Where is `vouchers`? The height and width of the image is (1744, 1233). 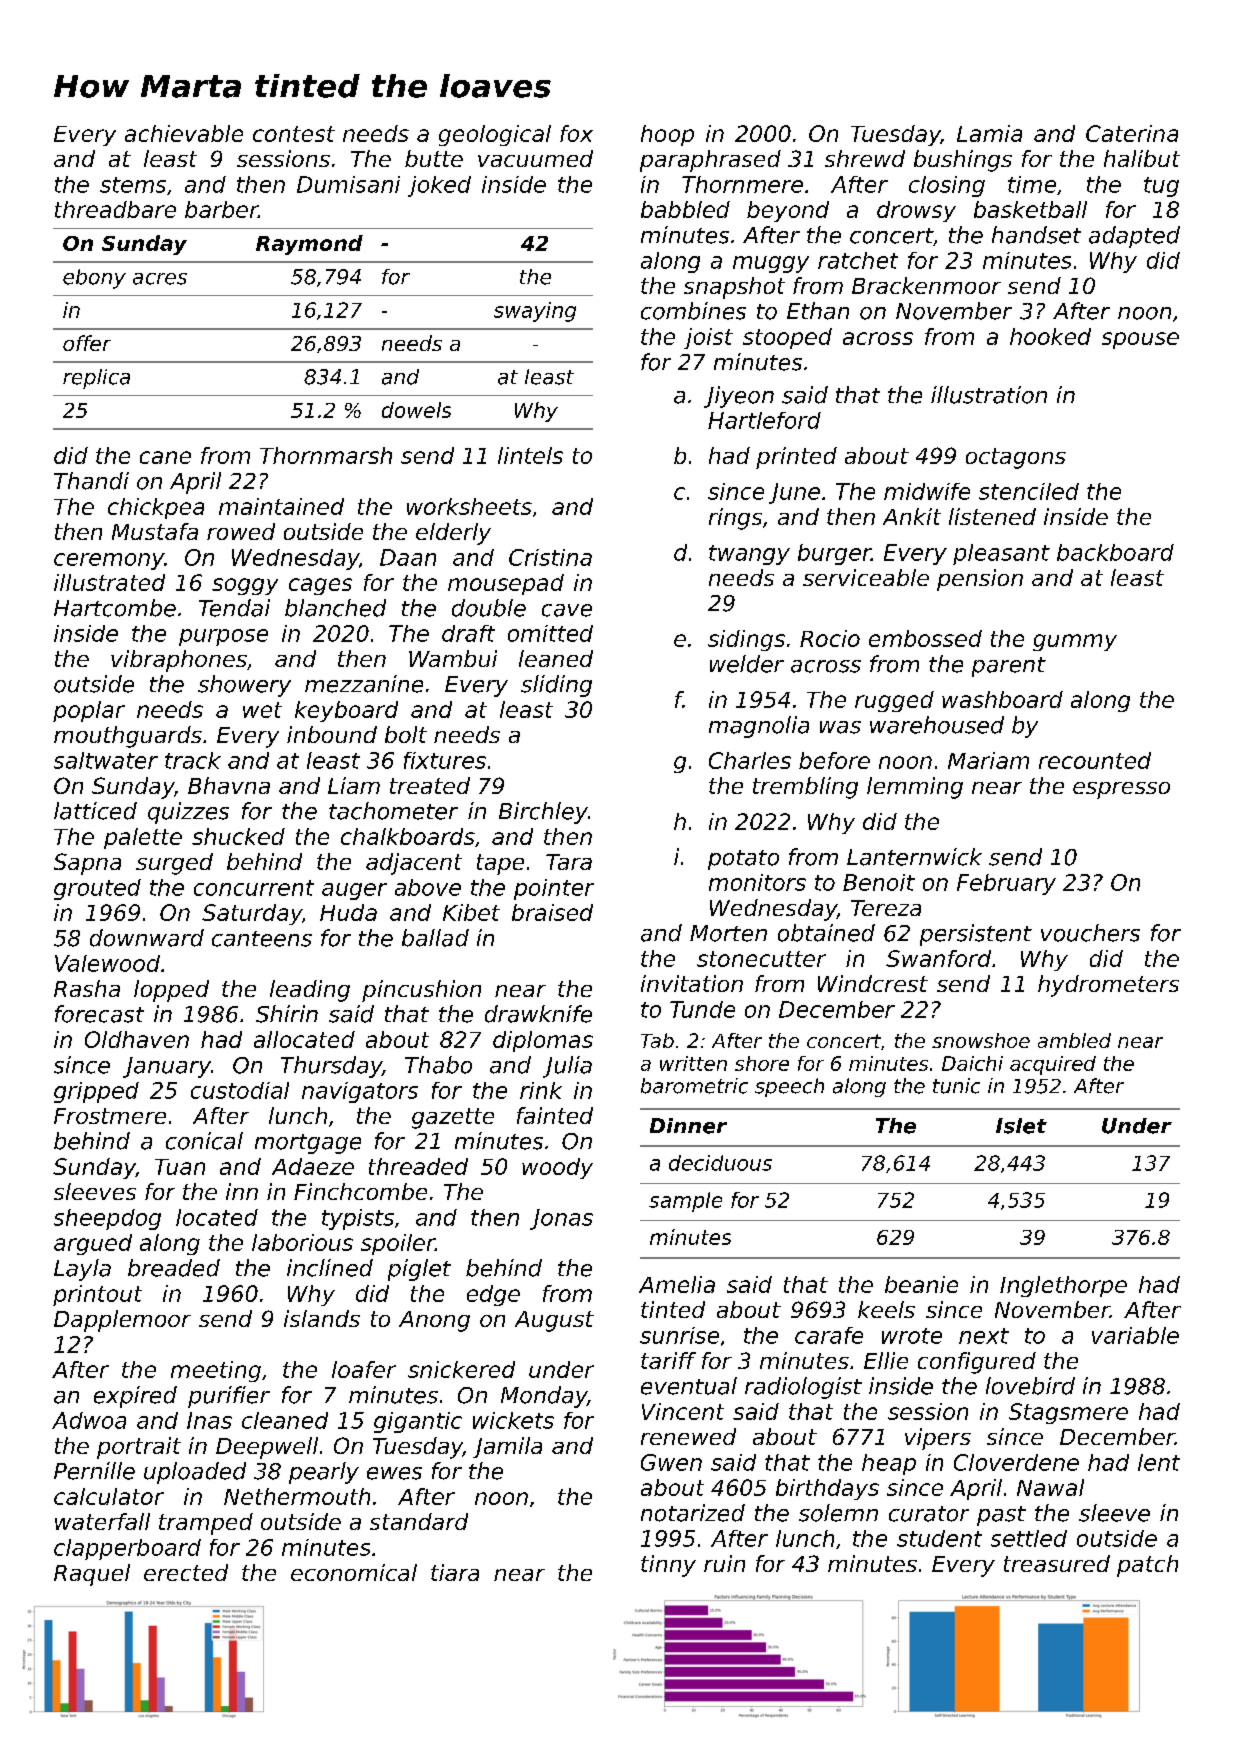
vouchers is located at coordinates (1090, 933).
